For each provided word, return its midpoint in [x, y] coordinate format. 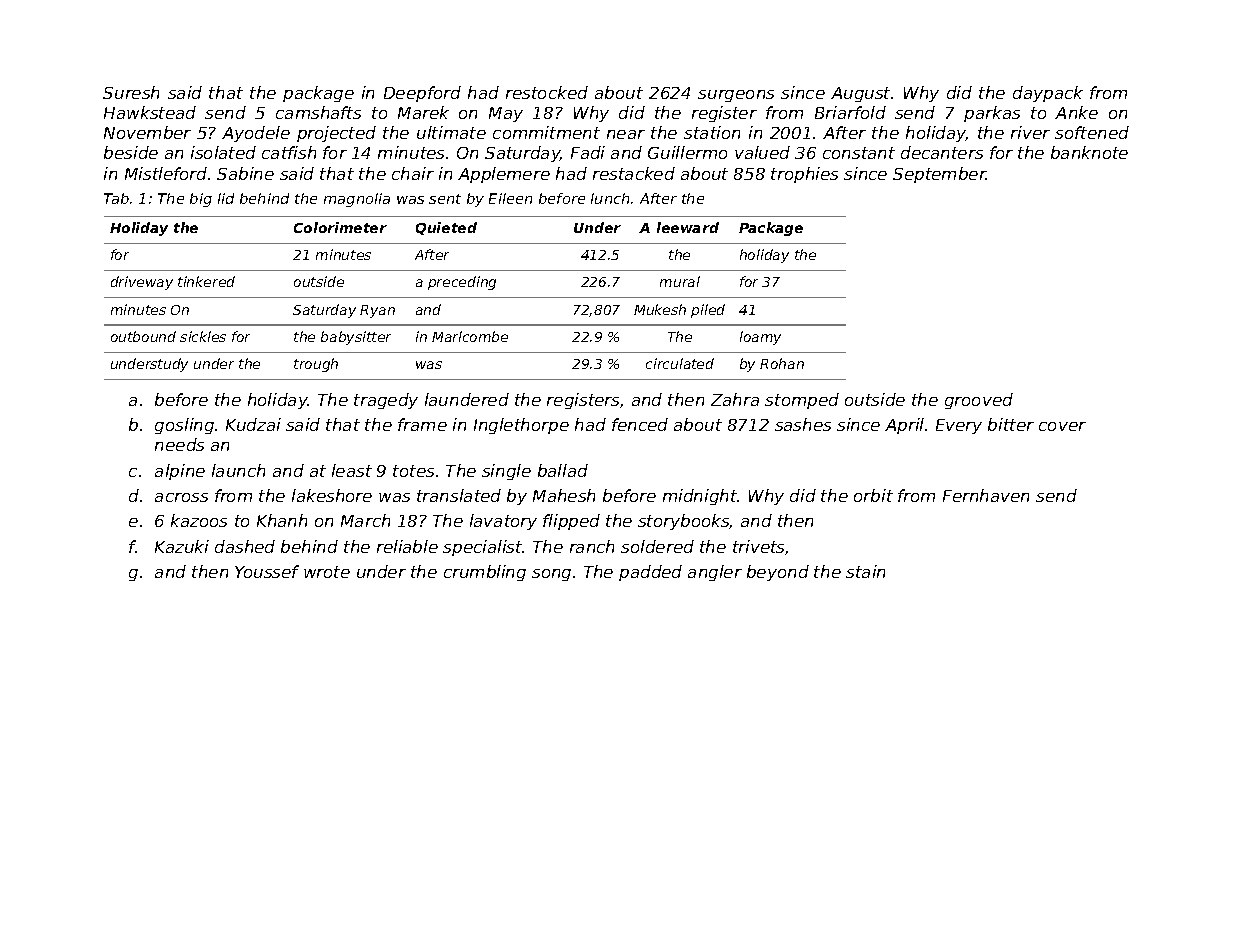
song [551, 575]
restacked [634, 173]
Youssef [267, 571]
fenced [640, 424]
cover [1062, 426]
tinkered [206, 281]
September [939, 175]
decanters [942, 152]
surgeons [736, 96]
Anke [1076, 112]
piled [708, 311]
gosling [184, 426]
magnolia [357, 200]
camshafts [318, 112]
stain [865, 571]
